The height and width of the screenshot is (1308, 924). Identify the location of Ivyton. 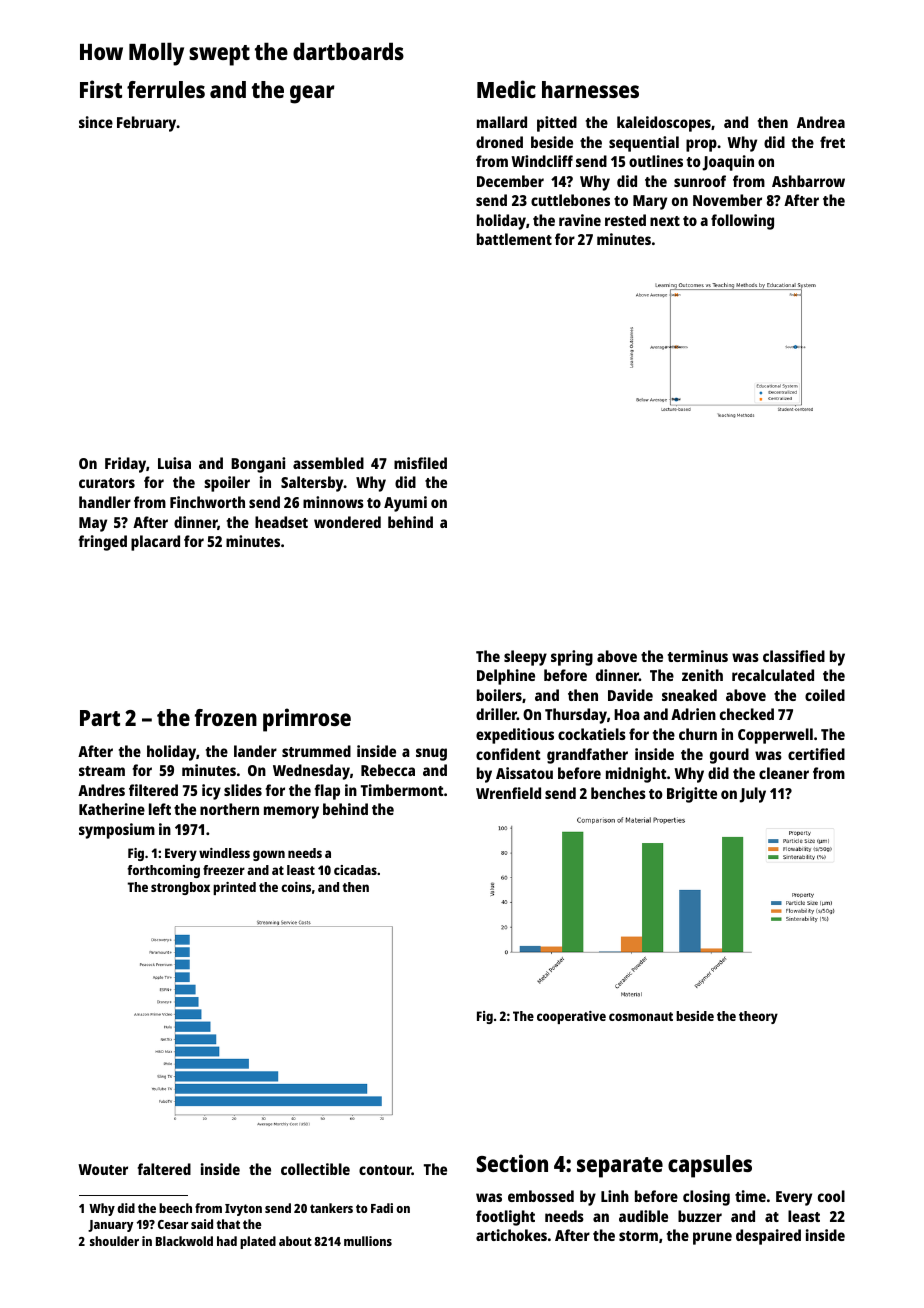
(243, 1210).
